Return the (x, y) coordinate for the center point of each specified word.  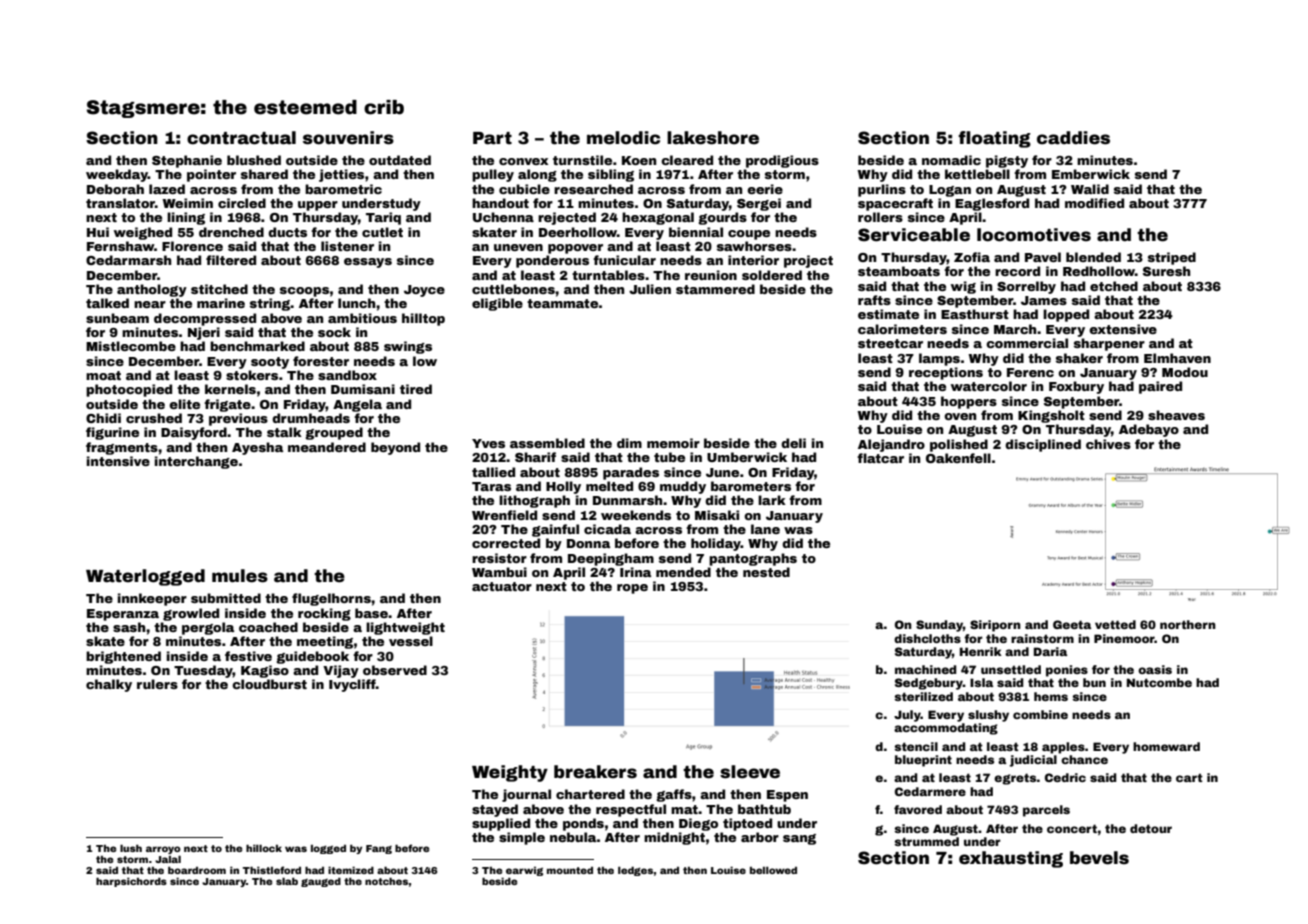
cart (1189, 777)
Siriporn (995, 626)
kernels (230, 389)
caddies (1073, 138)
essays (368, 263)
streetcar (890, 343)
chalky (109, 685)
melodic (623, 138)
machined (925, 669)
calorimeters (902, 329)
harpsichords (131, 882)
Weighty (510, 773)
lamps (939, 359)
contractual (241, 138)
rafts (874, 300)
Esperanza (123, 615)
